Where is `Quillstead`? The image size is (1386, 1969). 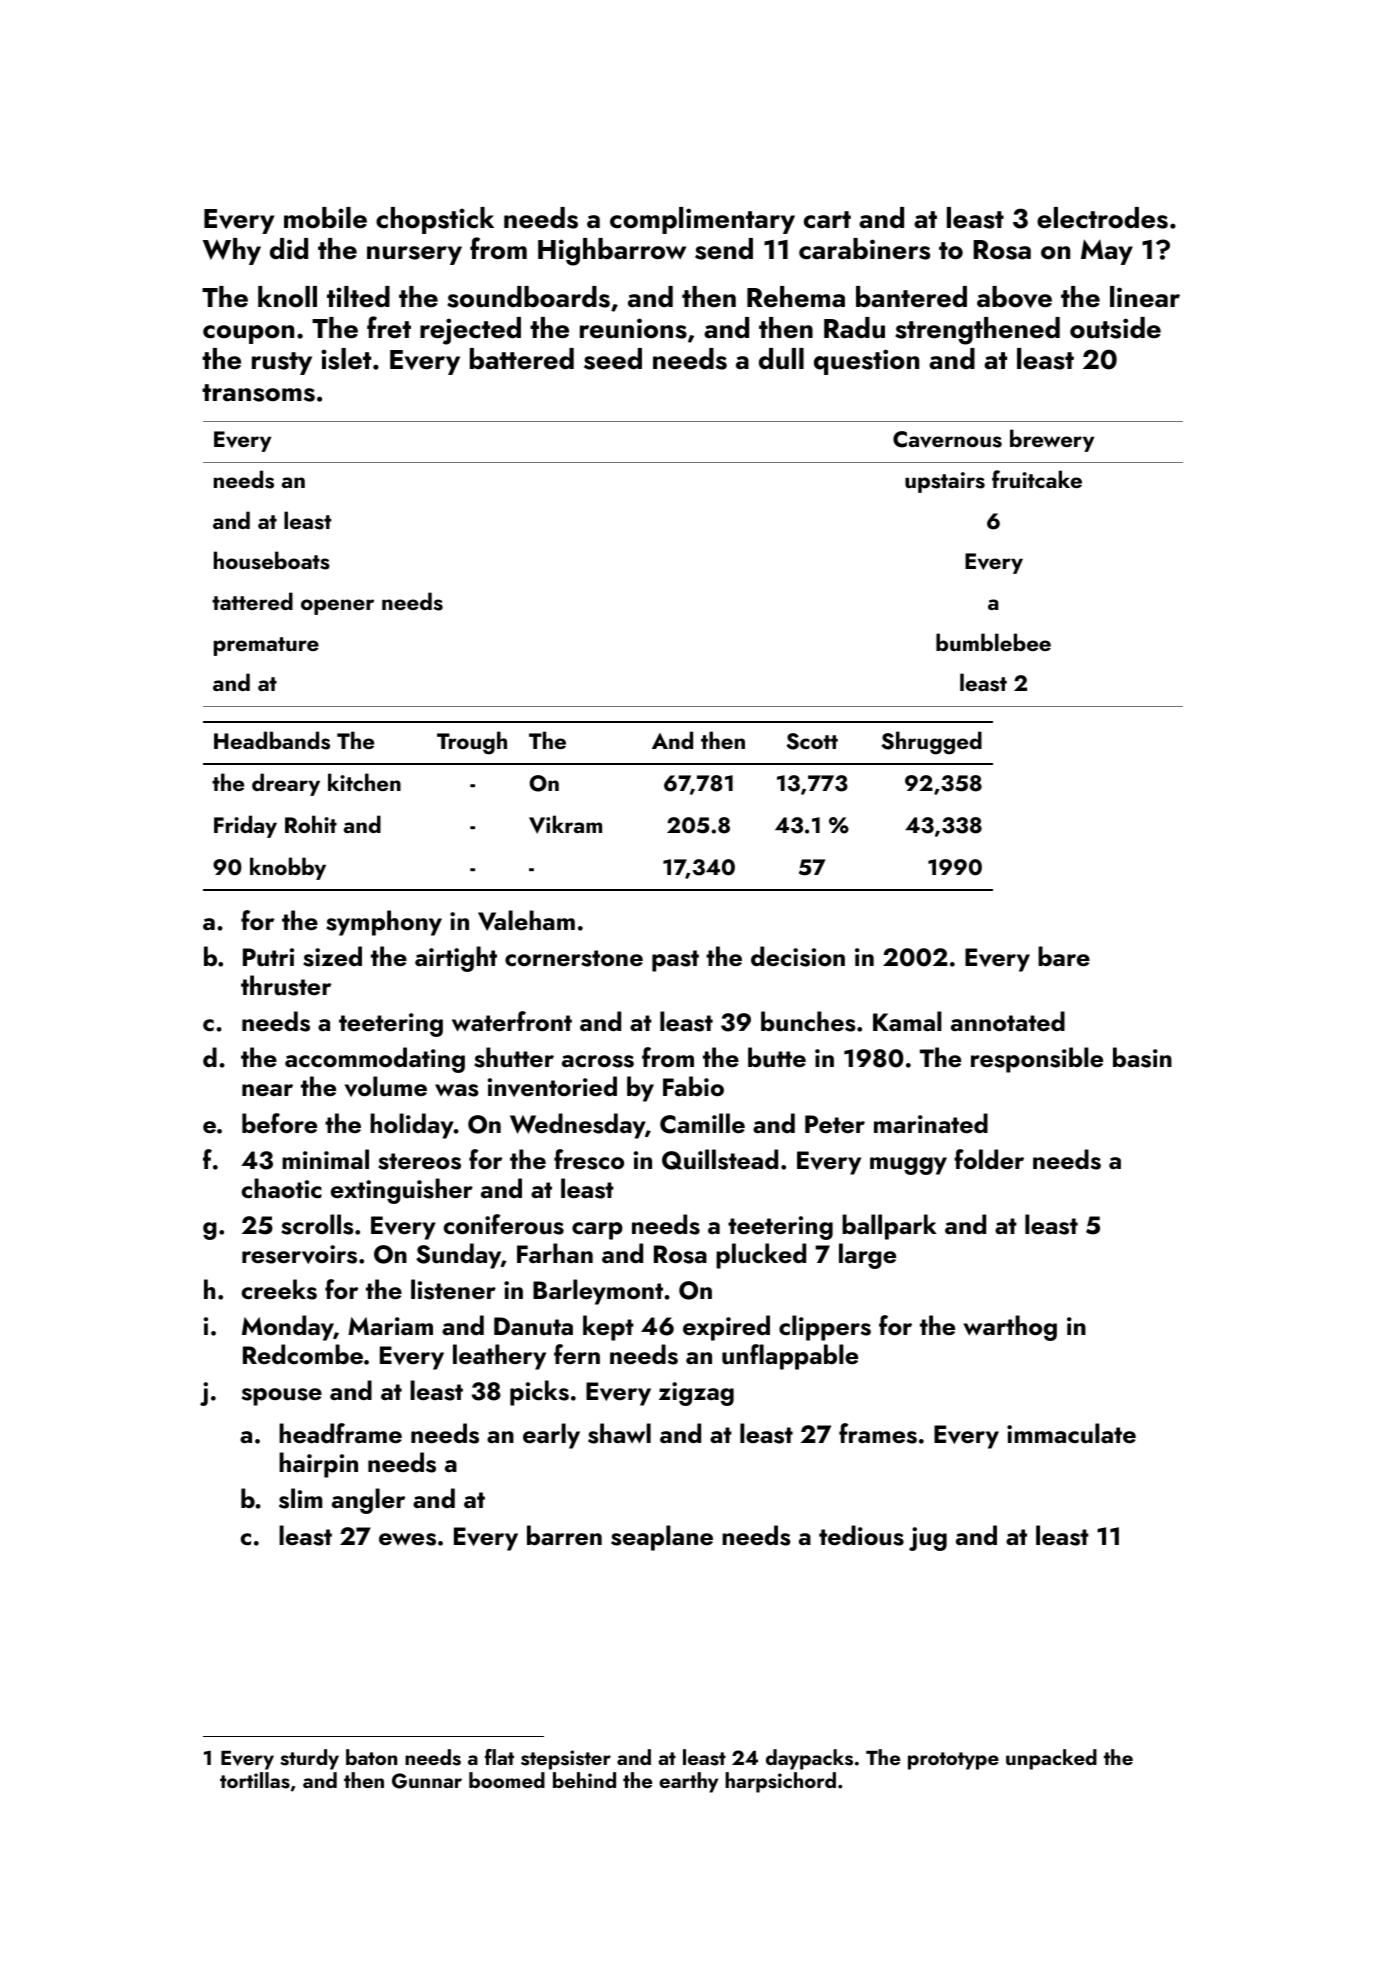 Quillstead is located at coordinates (720, 1159).
